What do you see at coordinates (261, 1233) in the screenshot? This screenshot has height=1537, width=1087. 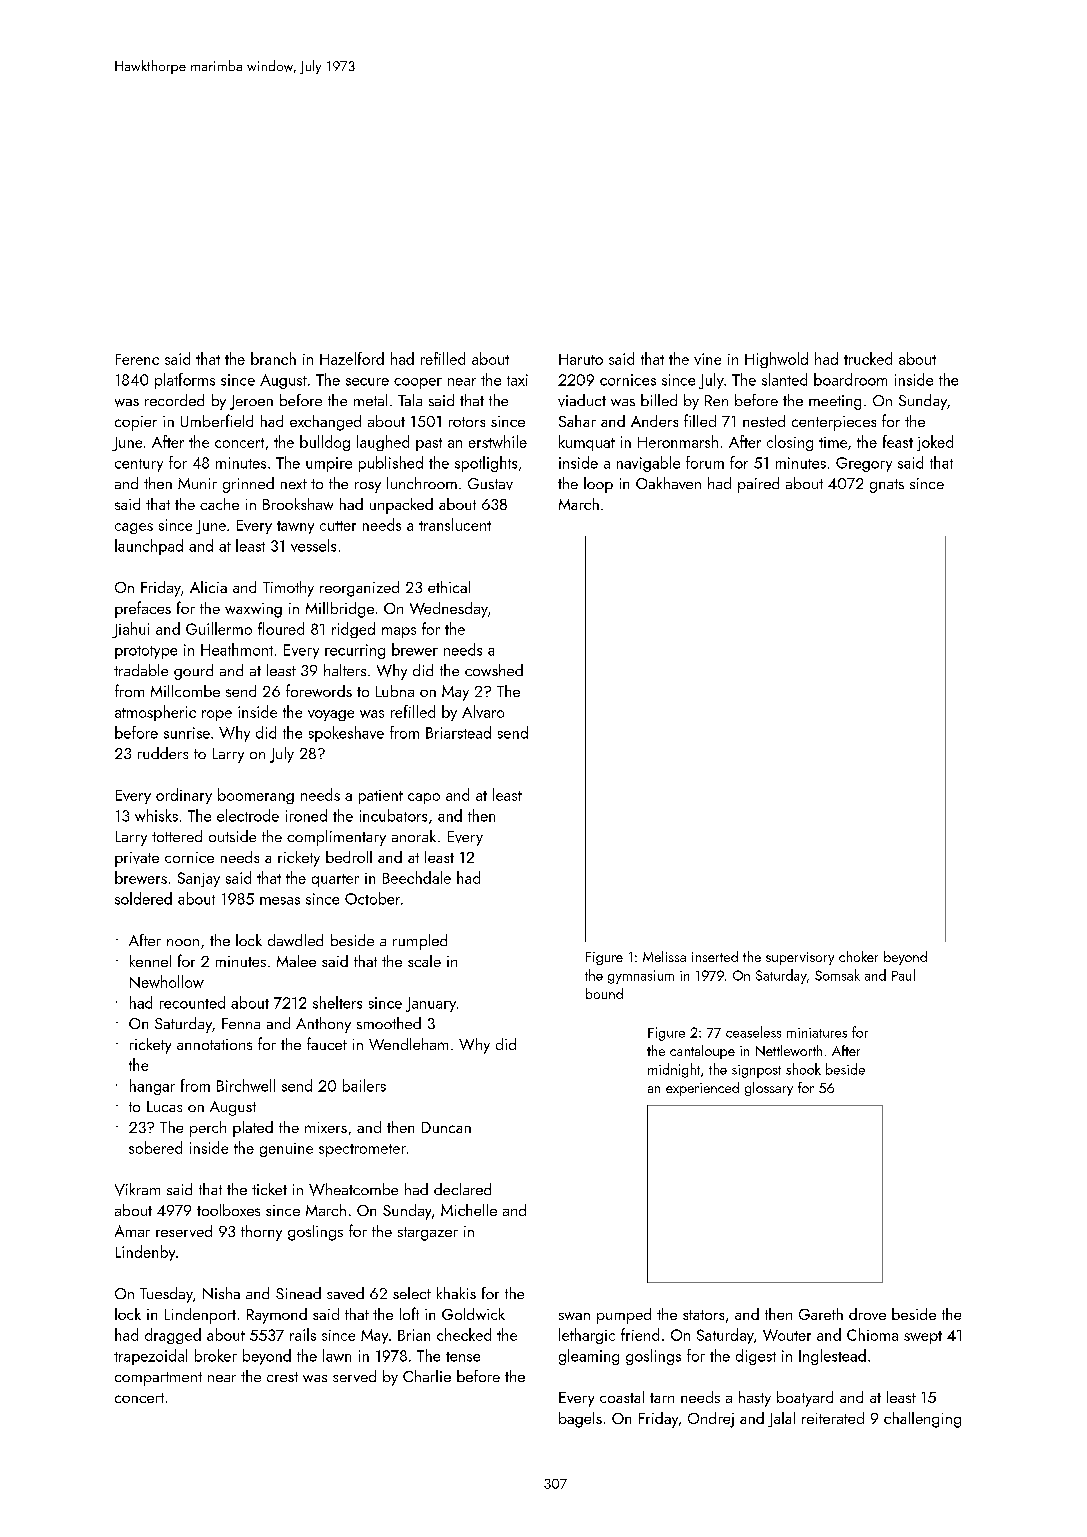 I see `thorny` at bounding box center [261, 1233].
